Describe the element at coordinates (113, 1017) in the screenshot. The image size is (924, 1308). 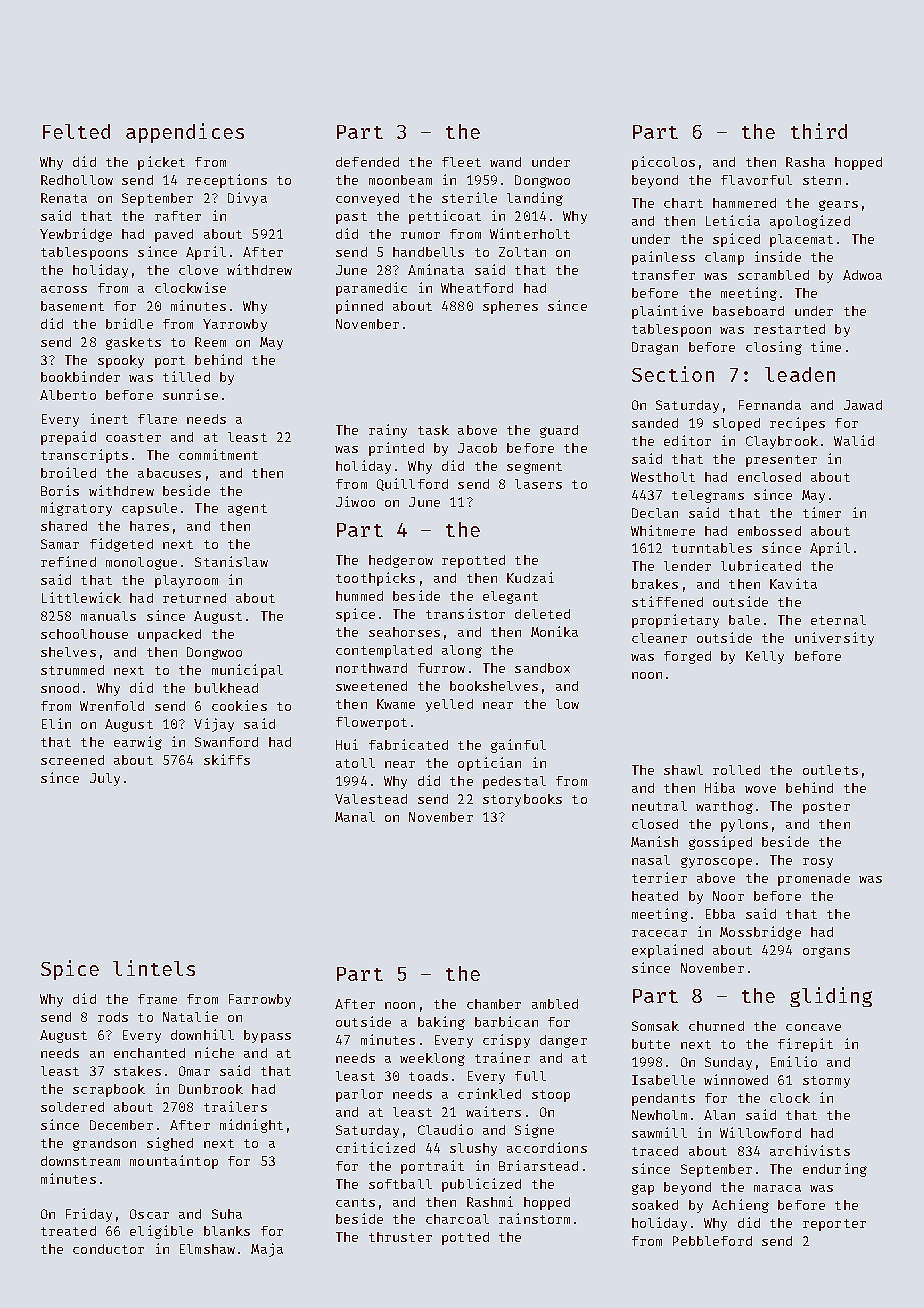
I see `rods` at that location.
